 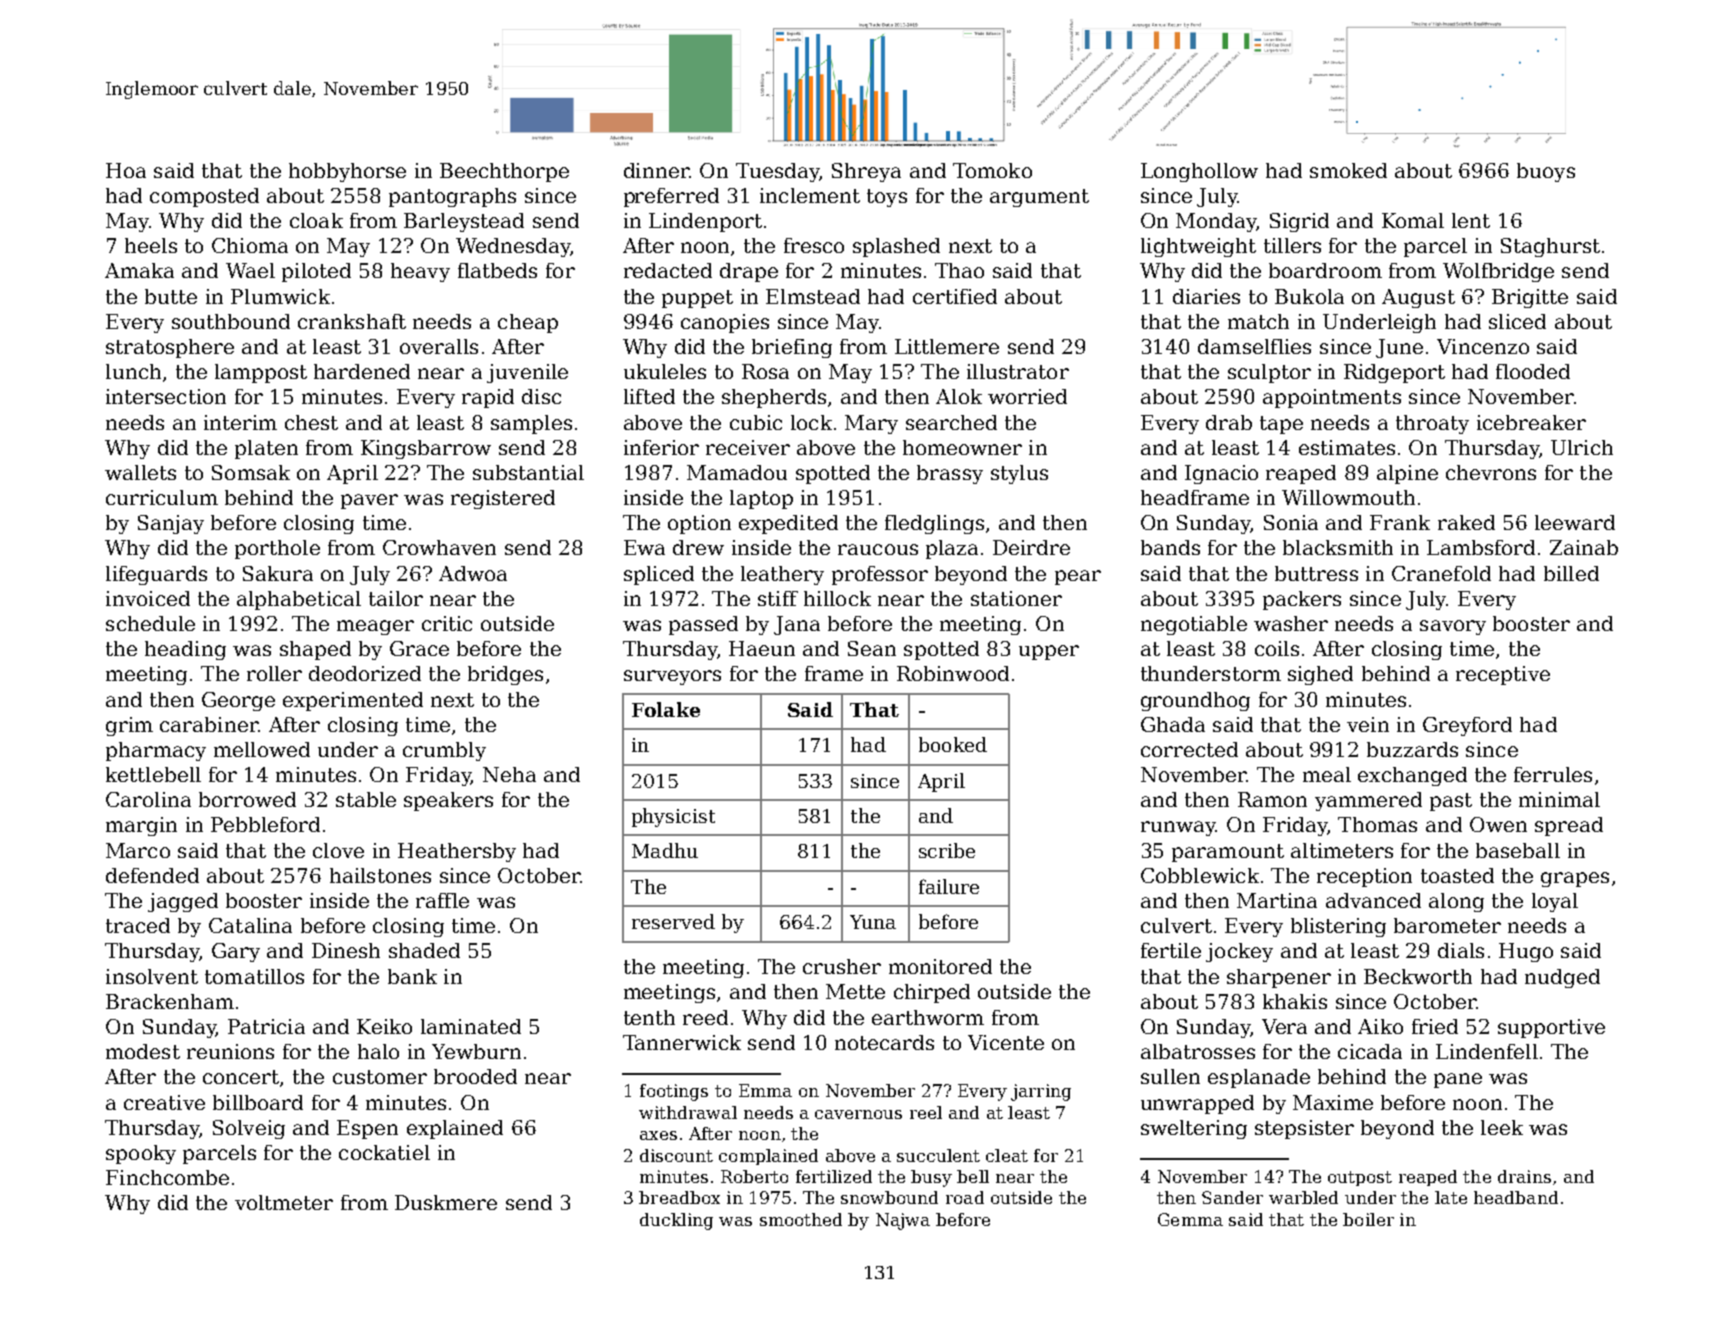 What do you see at coordinates (446, 1202) in the screenshot?
I see `Duskmere` at bounding box center [446, 1202].
